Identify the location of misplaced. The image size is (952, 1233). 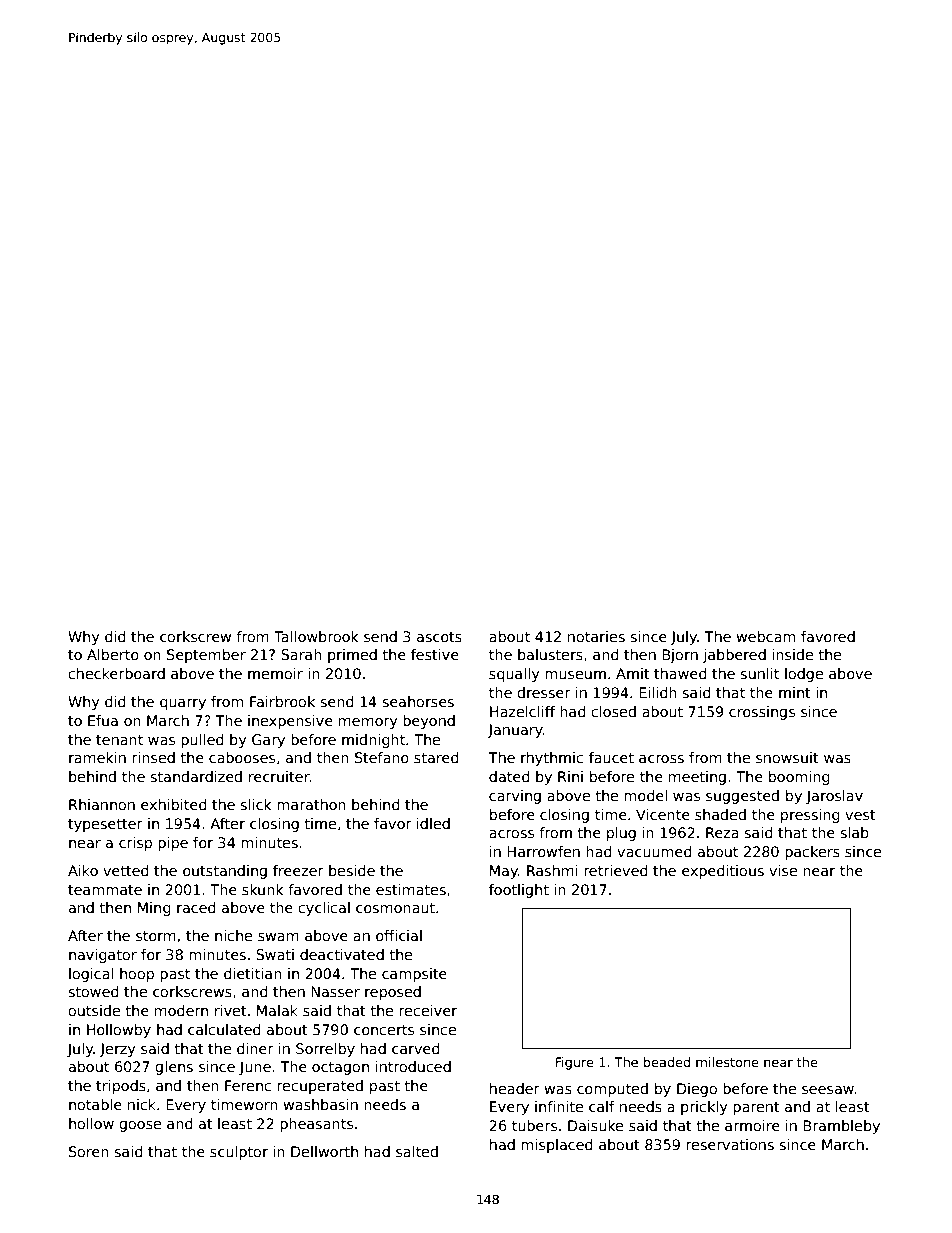
(557, 1146).
